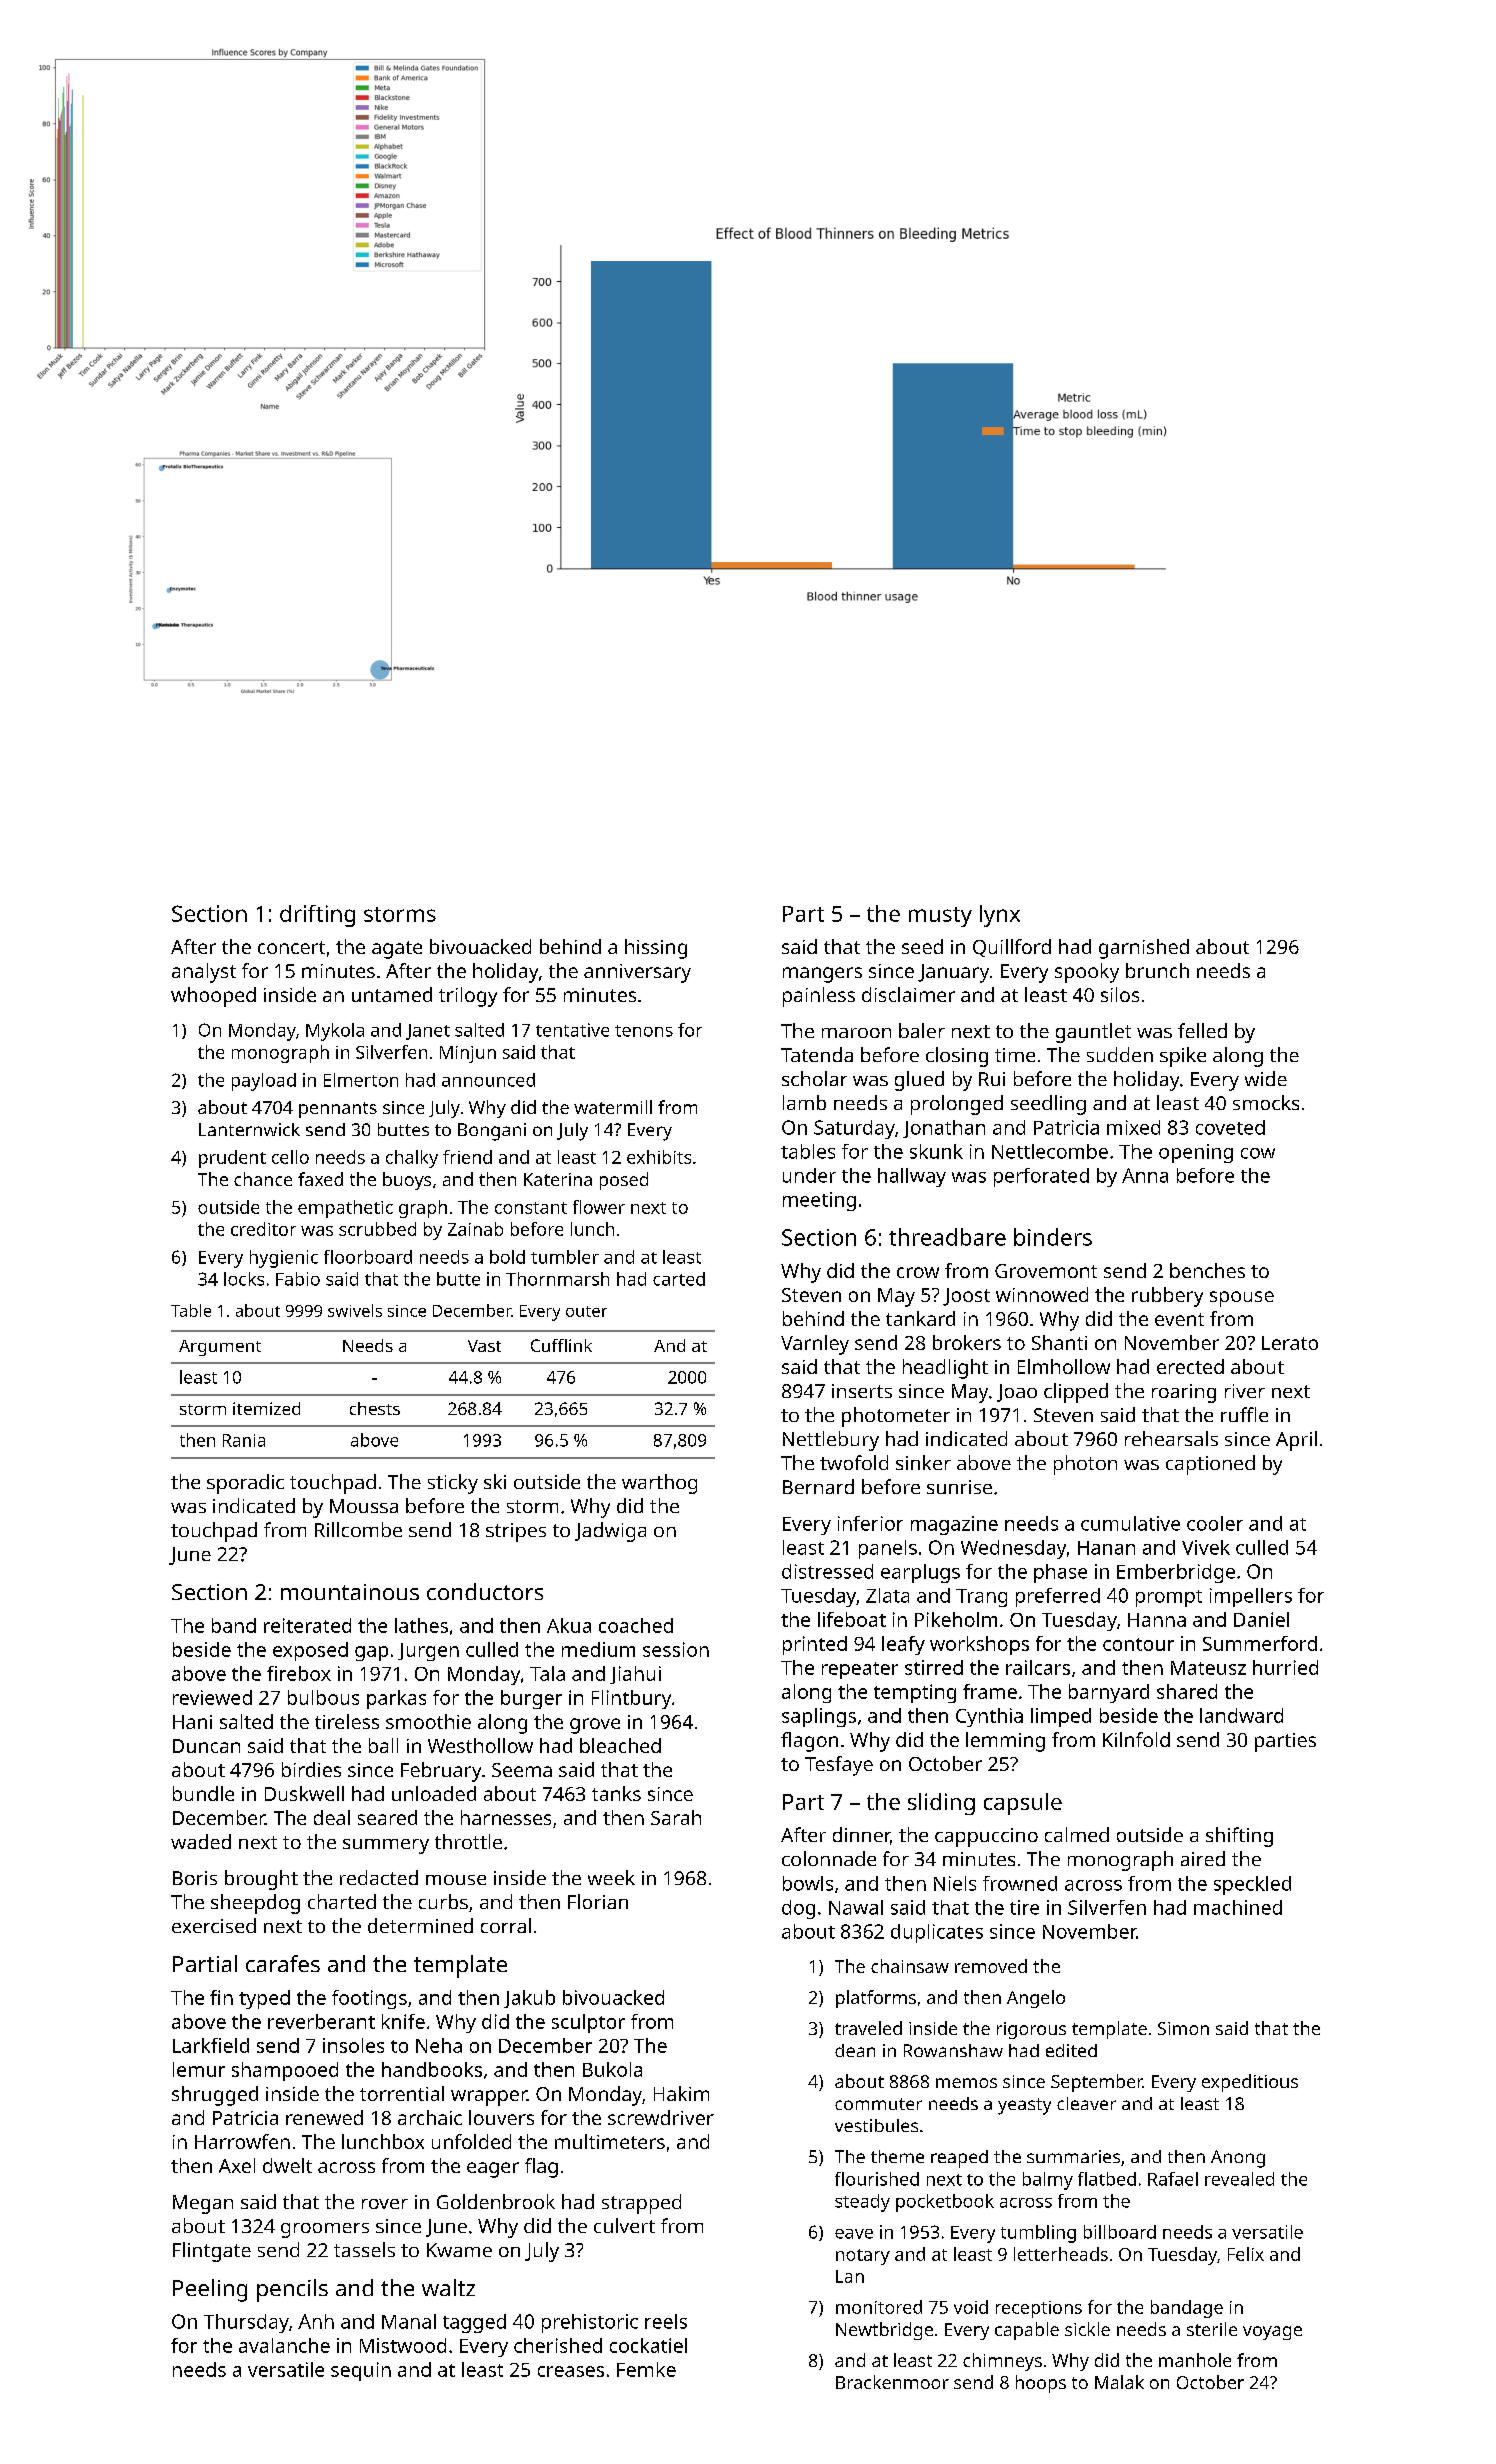 This screenshot has height=2464, width=1496. Describe the element at coordinates (896, 1417) in the screenshot. I see `photometer` at that location.
